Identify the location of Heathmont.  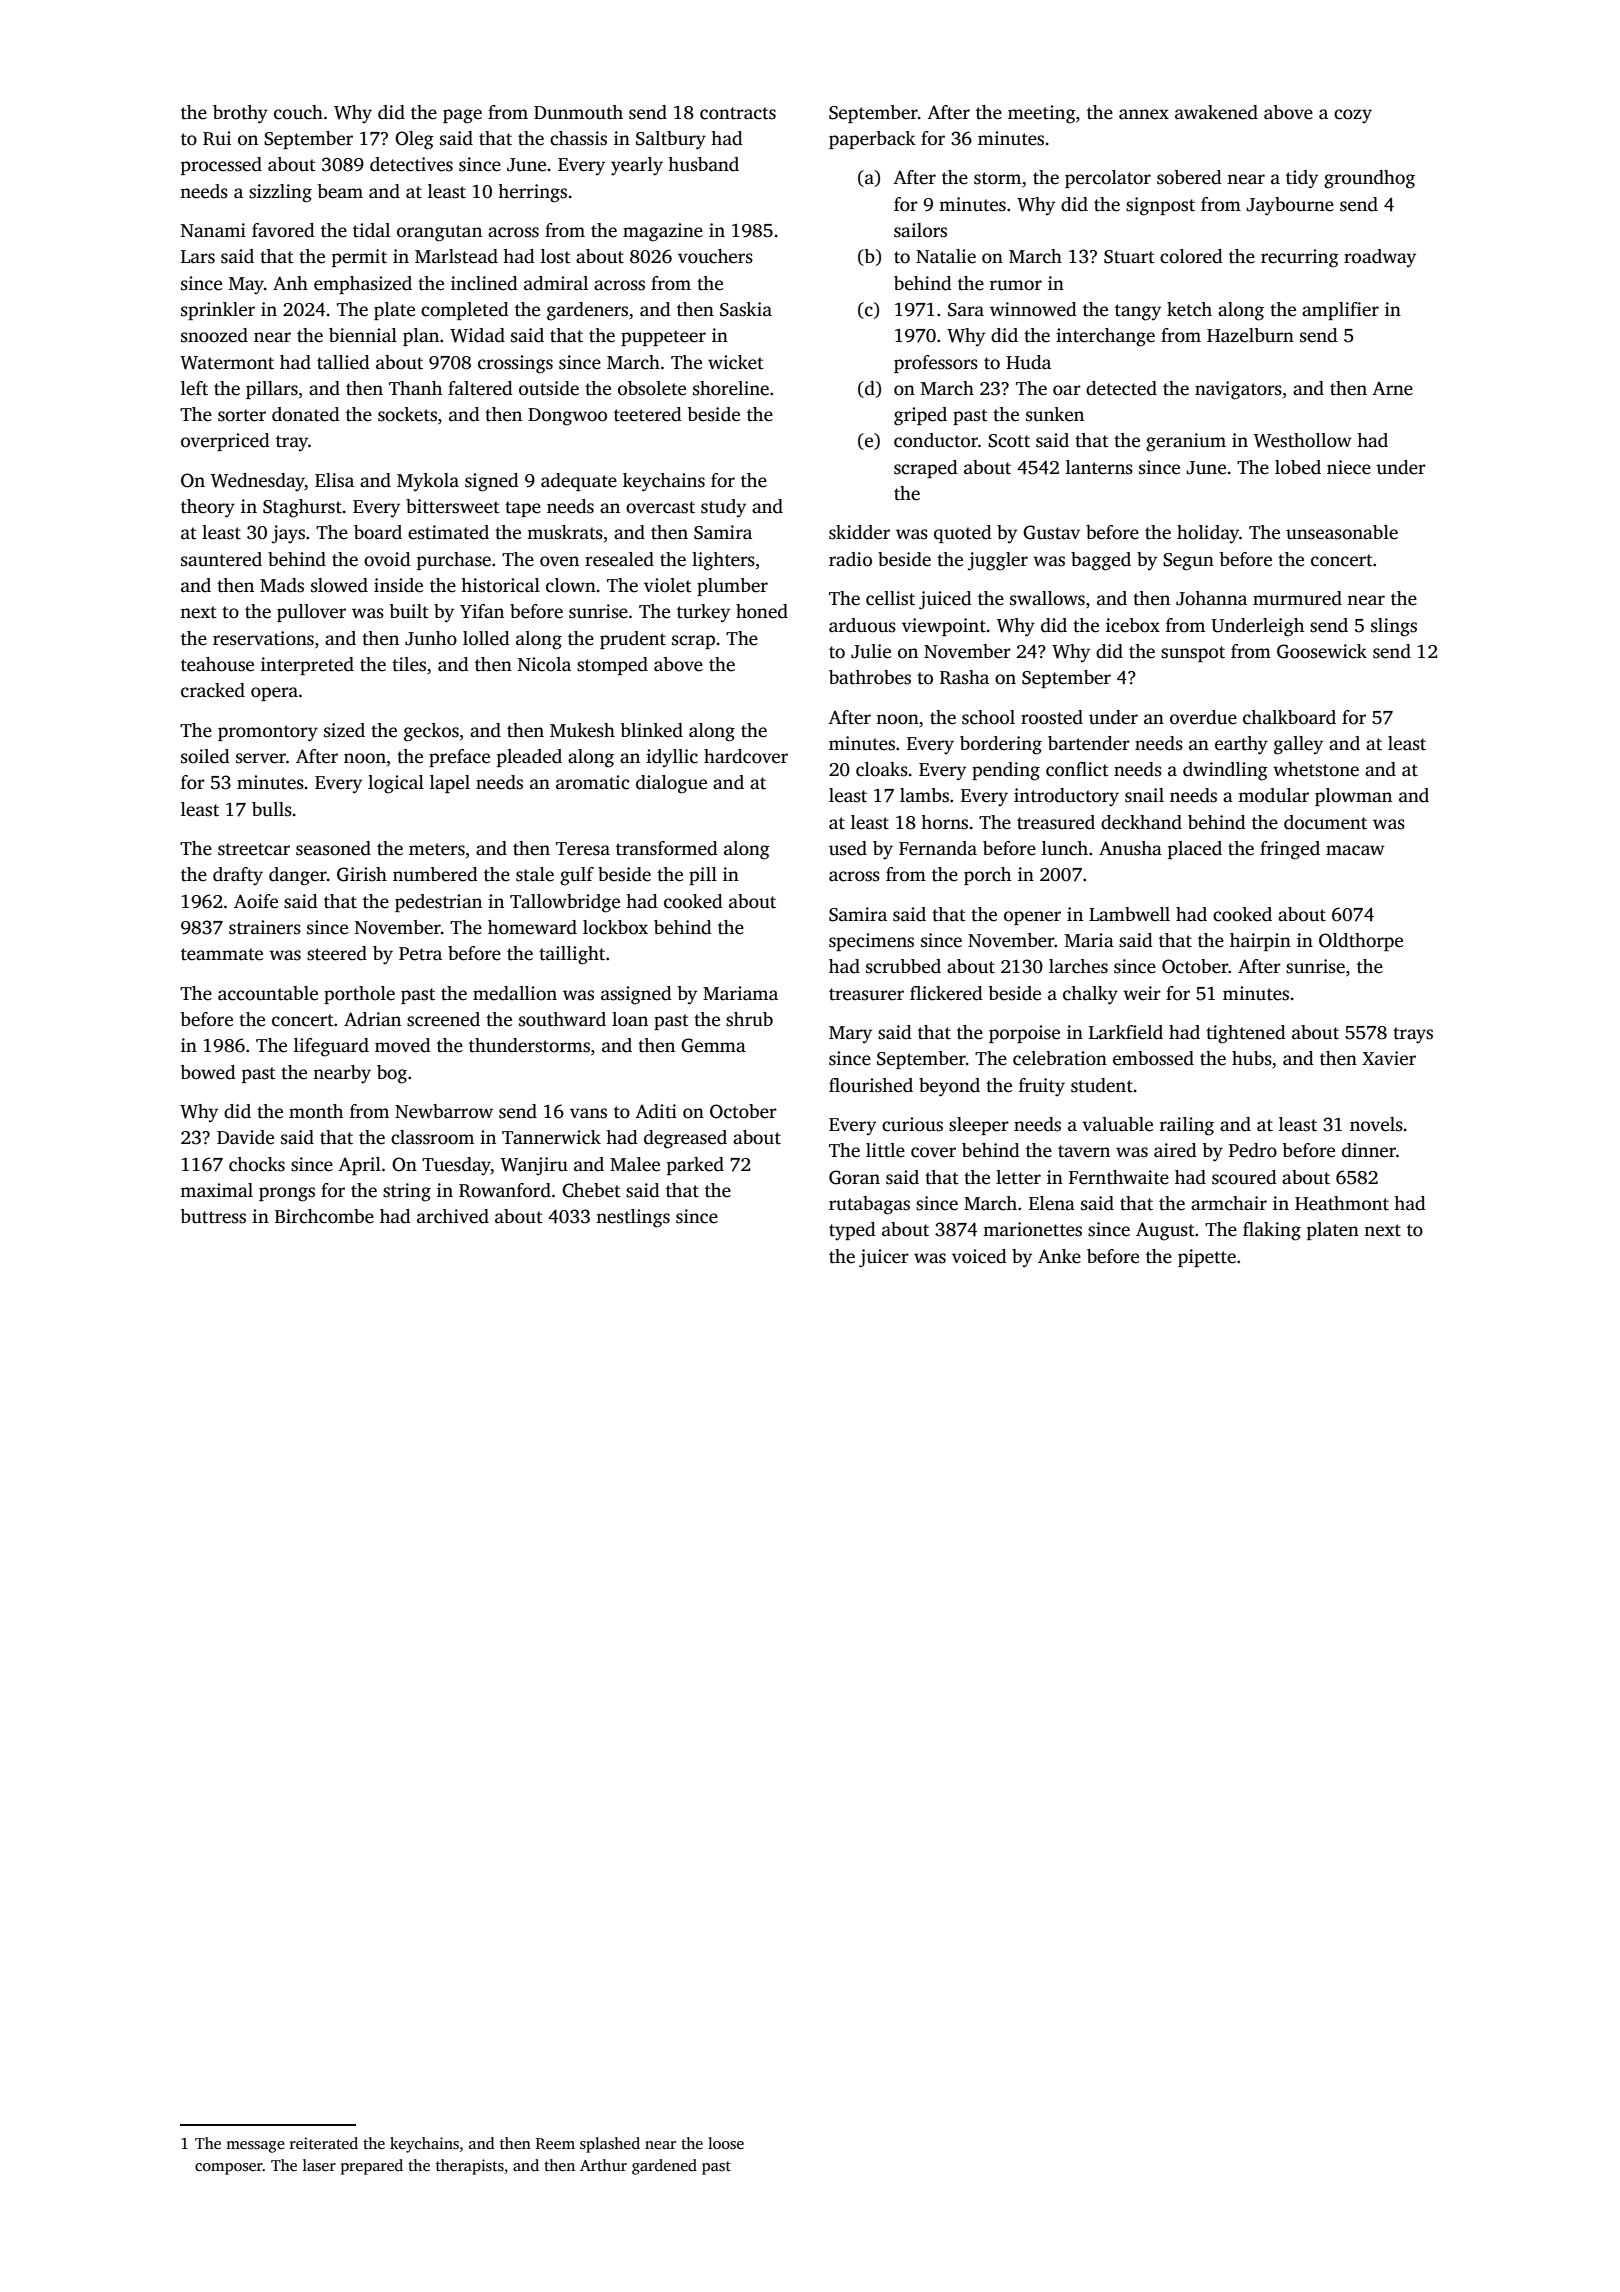
(1342, 1203).
